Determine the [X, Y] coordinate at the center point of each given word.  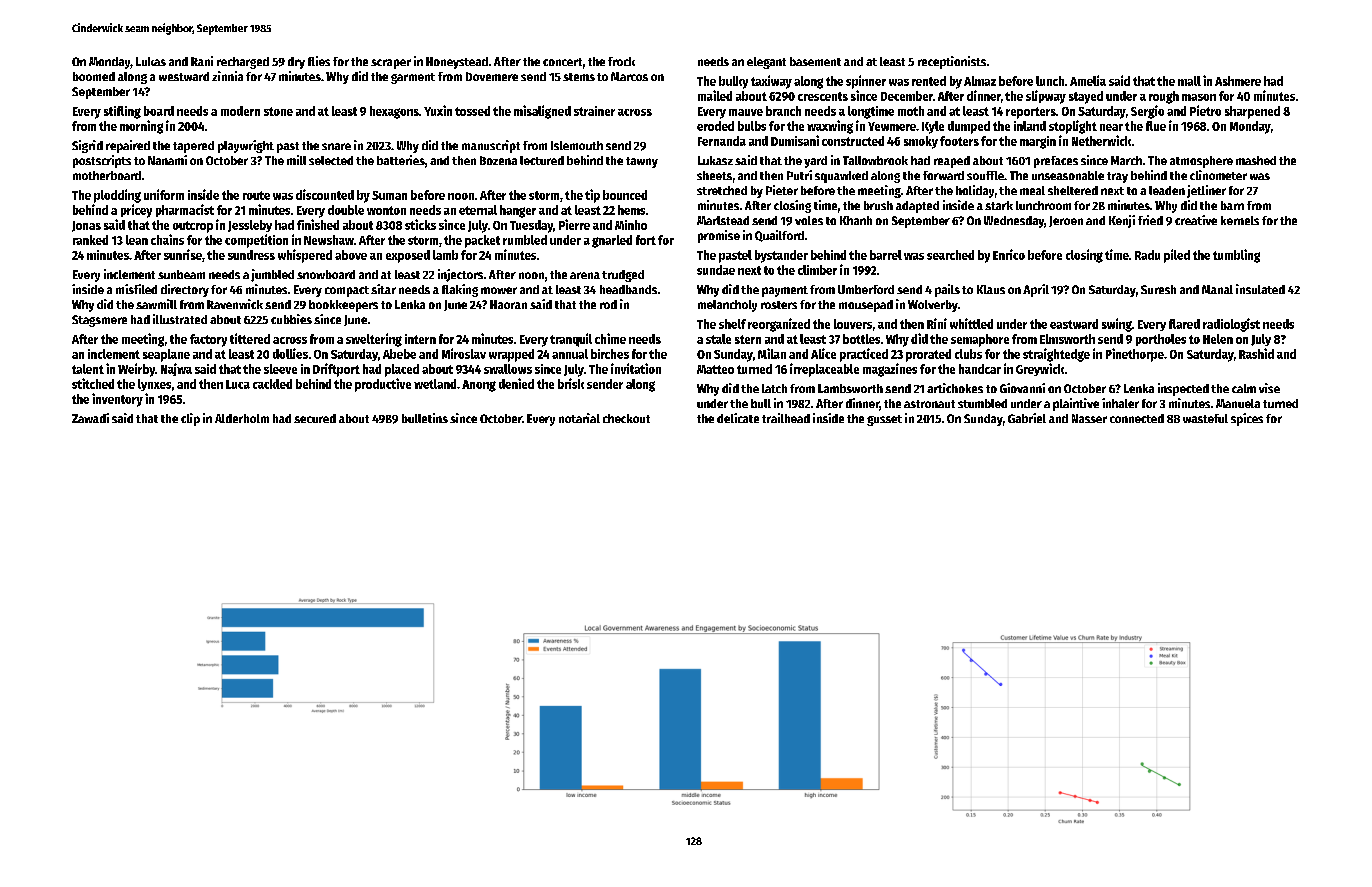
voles [809, 220]
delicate [738, 418]
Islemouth [577, 145]
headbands [628, 289]
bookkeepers [343, 306]
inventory [117, 400]
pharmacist [185, 210]
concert [562, 62]
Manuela [1238, 403]
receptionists [952, 62]
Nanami [167, 160]
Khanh [856, 220]
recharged [243, 63]
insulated [1260, 289]
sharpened [1252, 112]
